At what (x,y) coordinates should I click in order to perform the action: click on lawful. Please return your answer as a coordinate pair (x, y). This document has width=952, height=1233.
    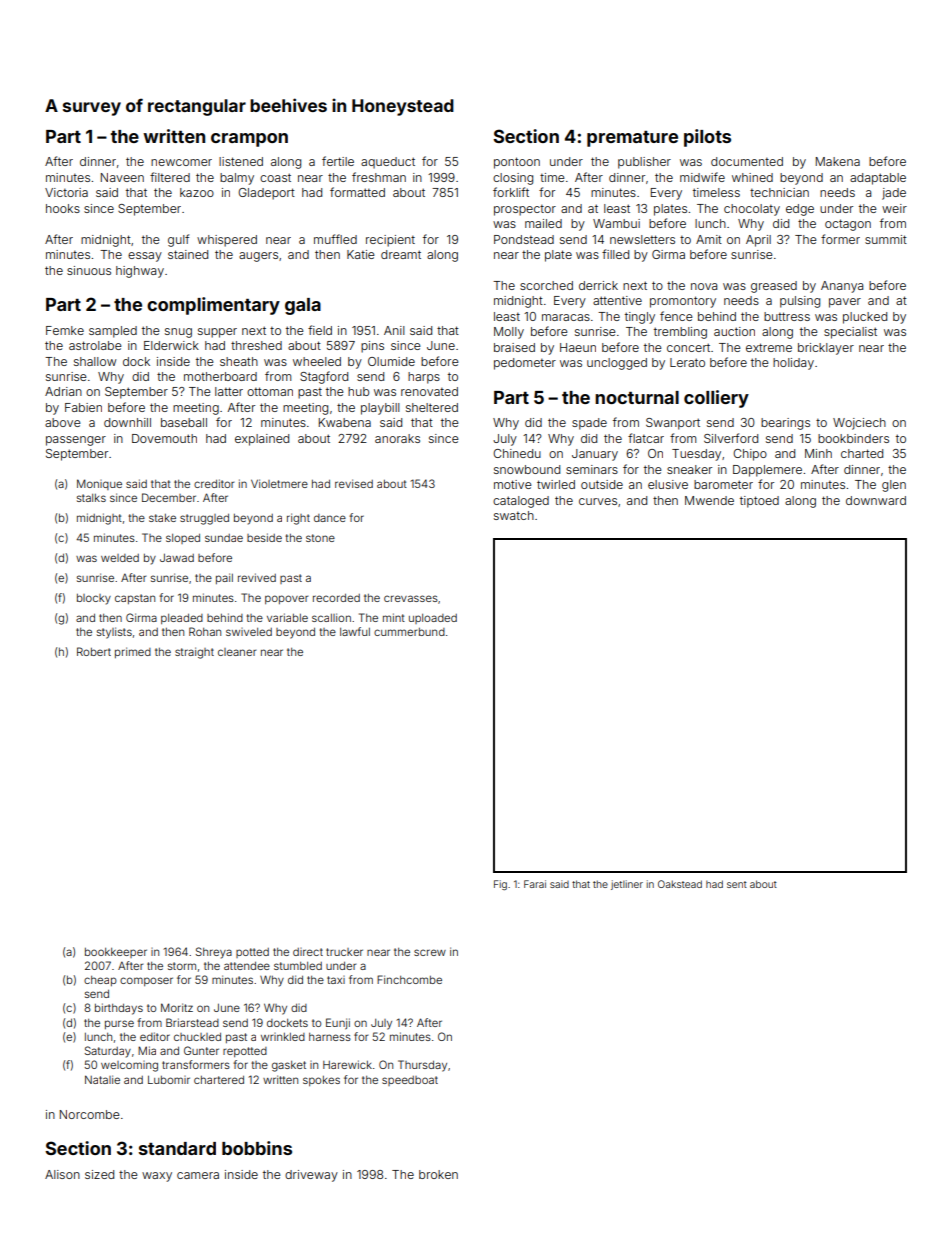
    Looking at the image, I should click on (355, 631).
